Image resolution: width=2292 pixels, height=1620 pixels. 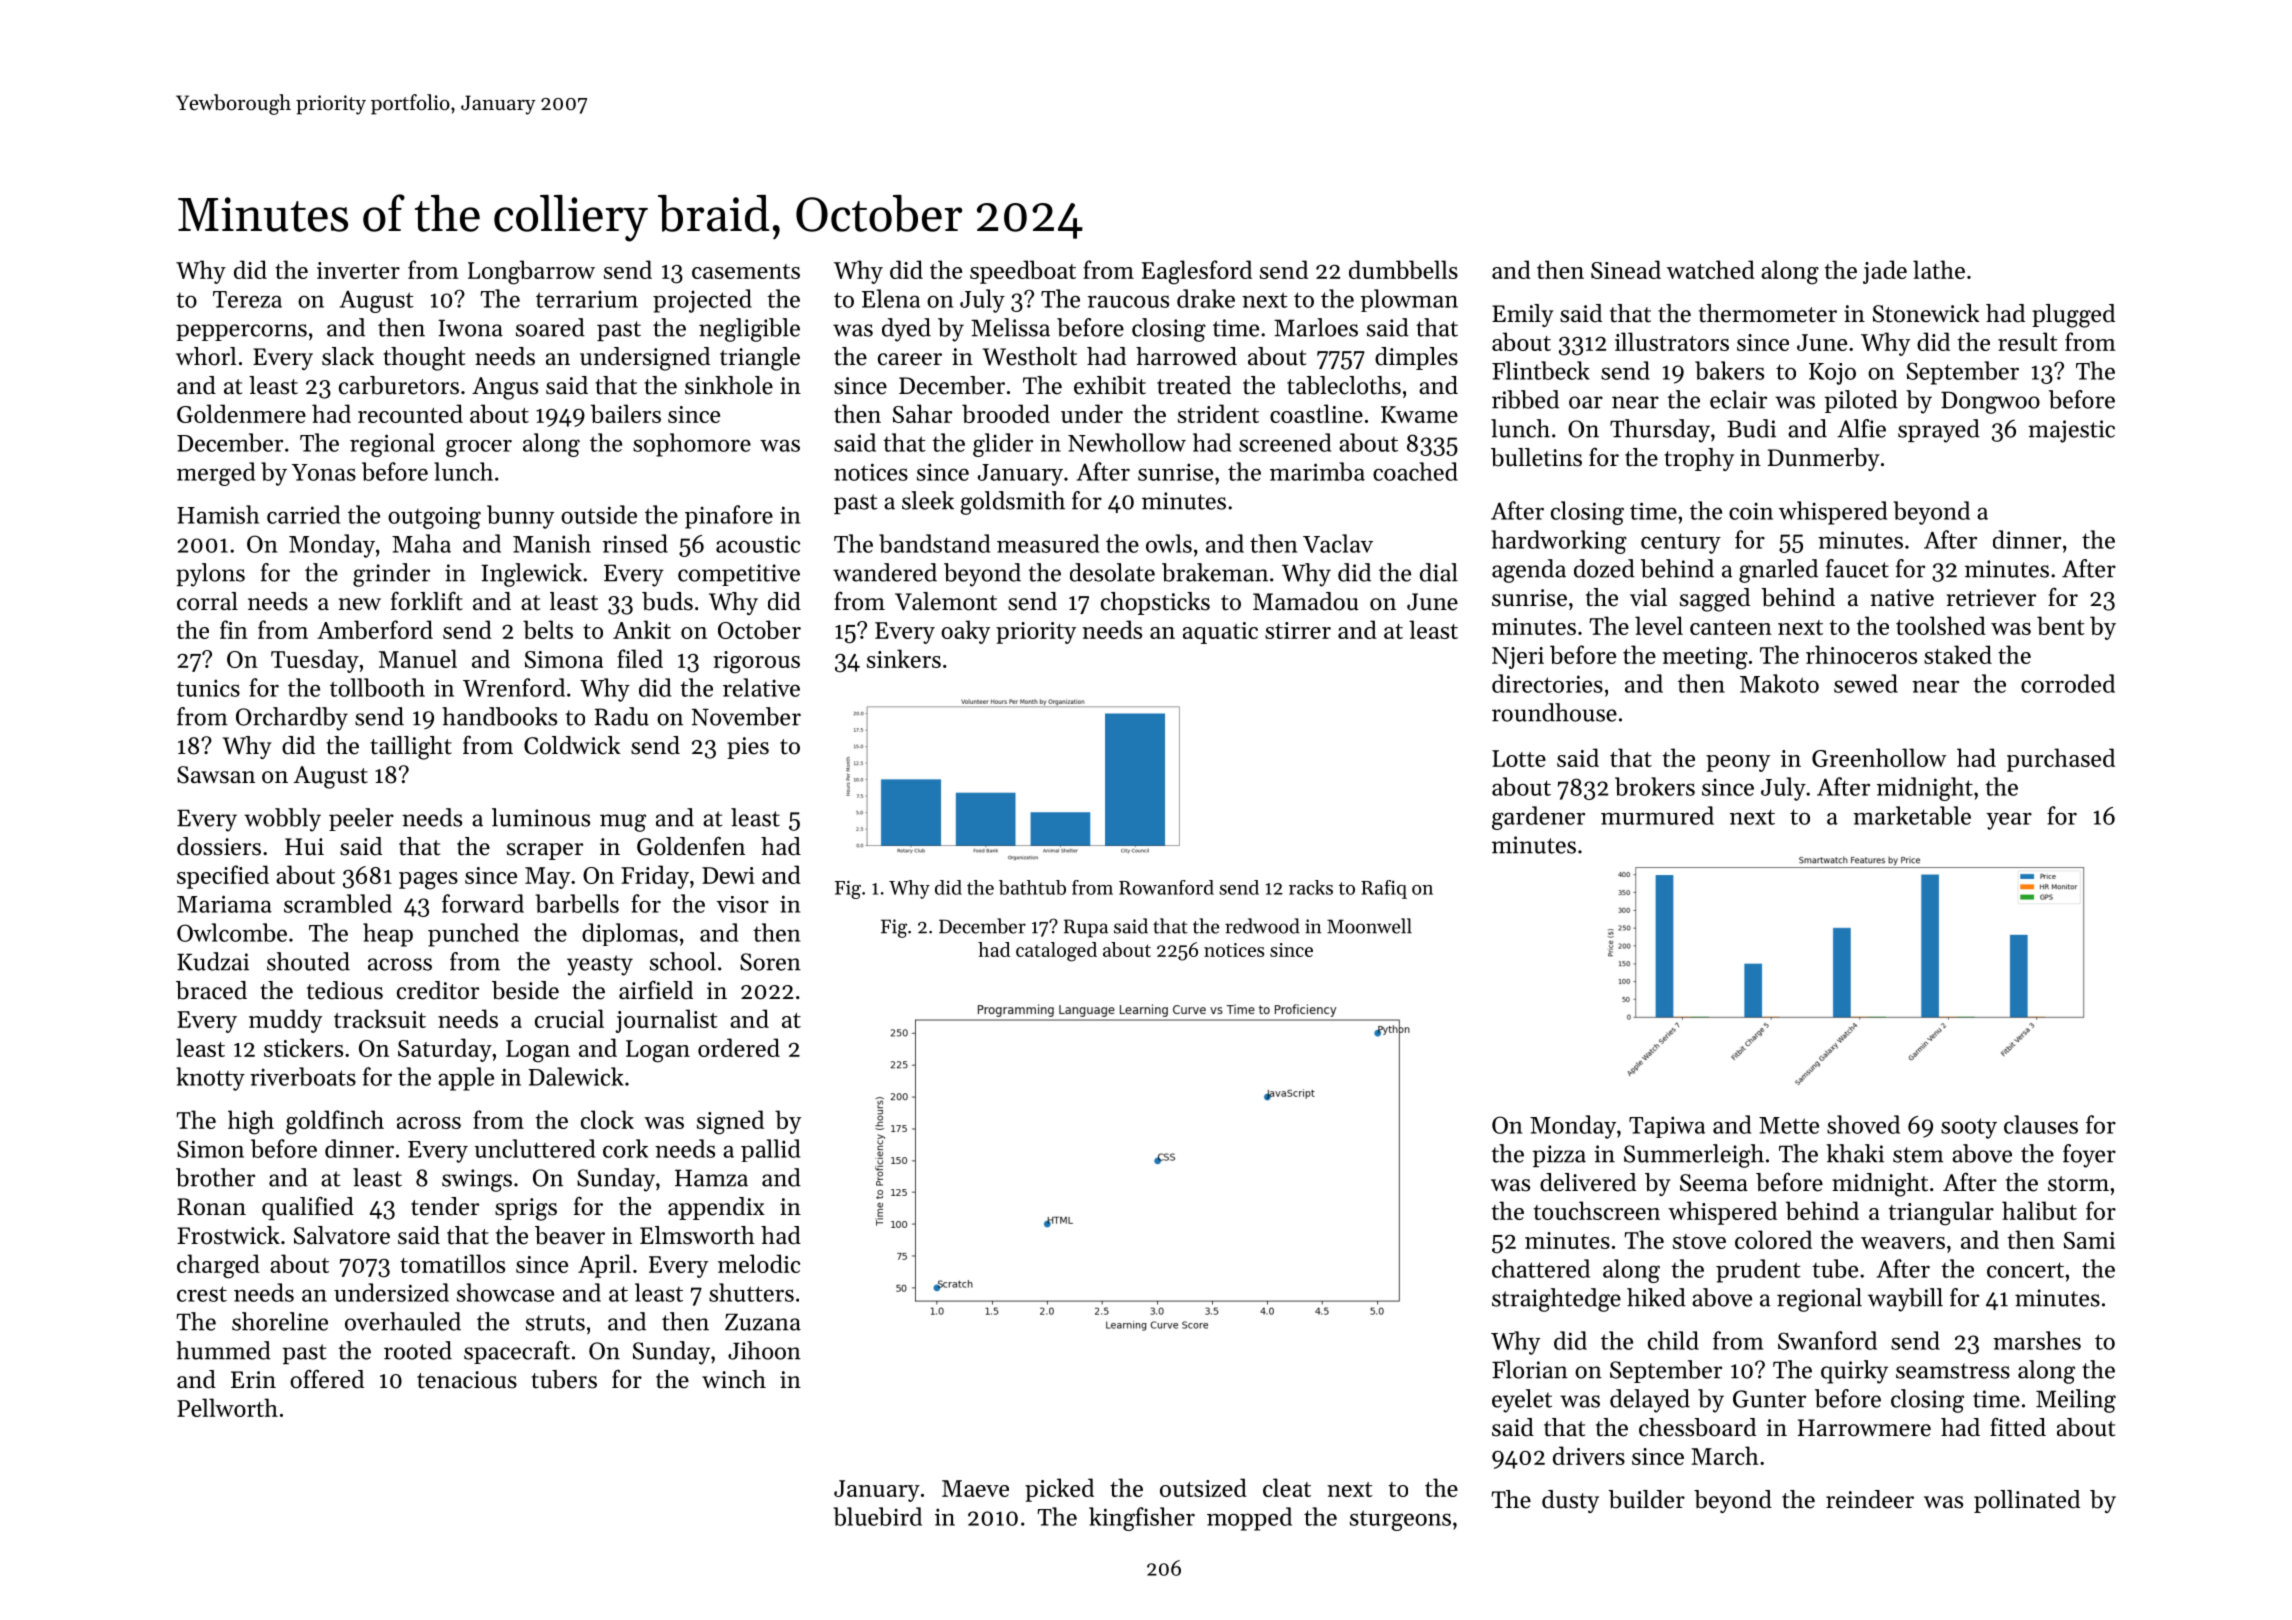 I want to click on outsized, so click(x=1203, y=1487).
